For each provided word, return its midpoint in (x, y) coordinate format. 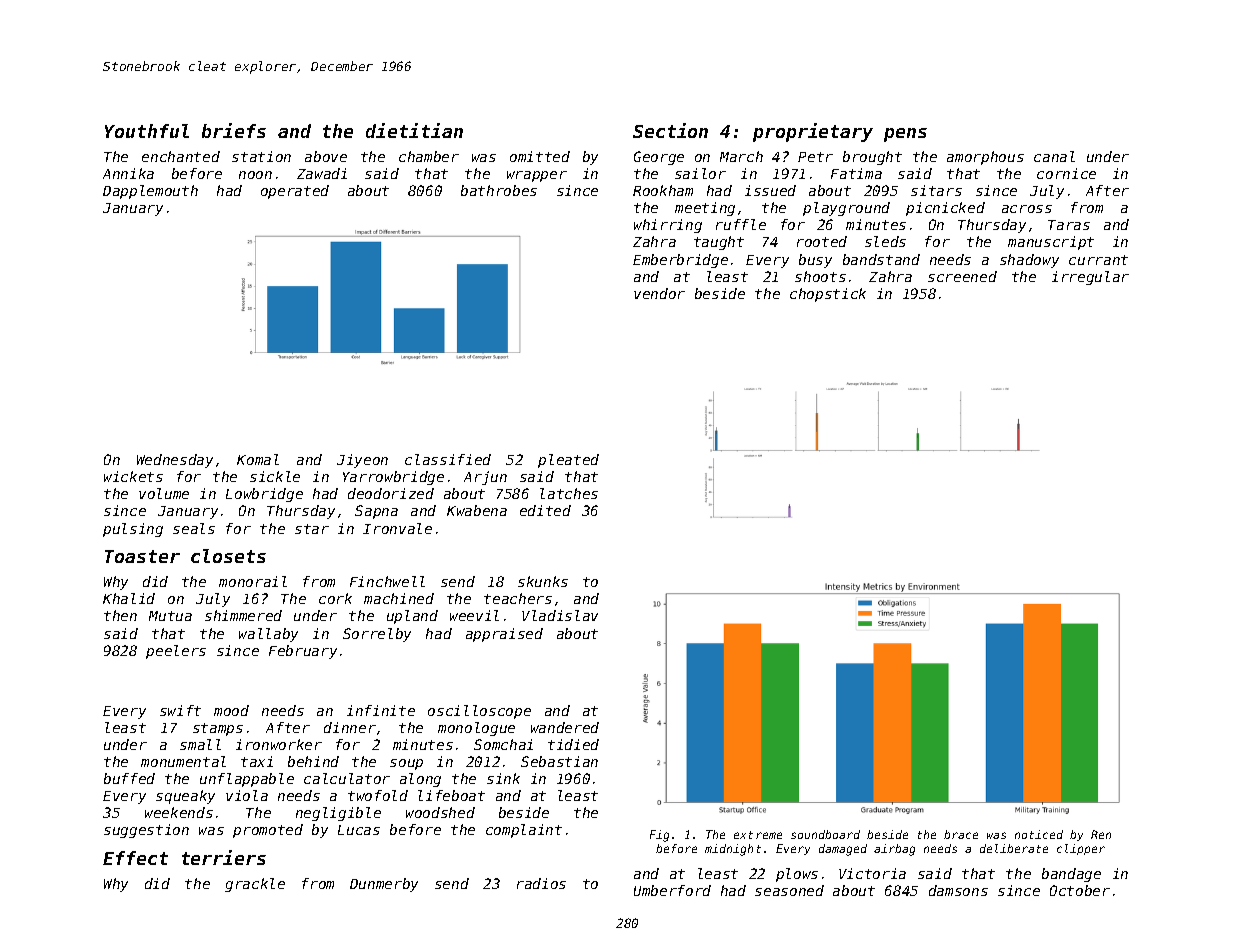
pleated (568, 461)
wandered (565, 727)
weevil (474, 615)
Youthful (147, 131)
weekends (179, 812)
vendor (659, 293)
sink (503, 778)
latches (569, 493)
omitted (540, 156)
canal (1054, 156)
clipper (1081, 849)
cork (335, 598)
